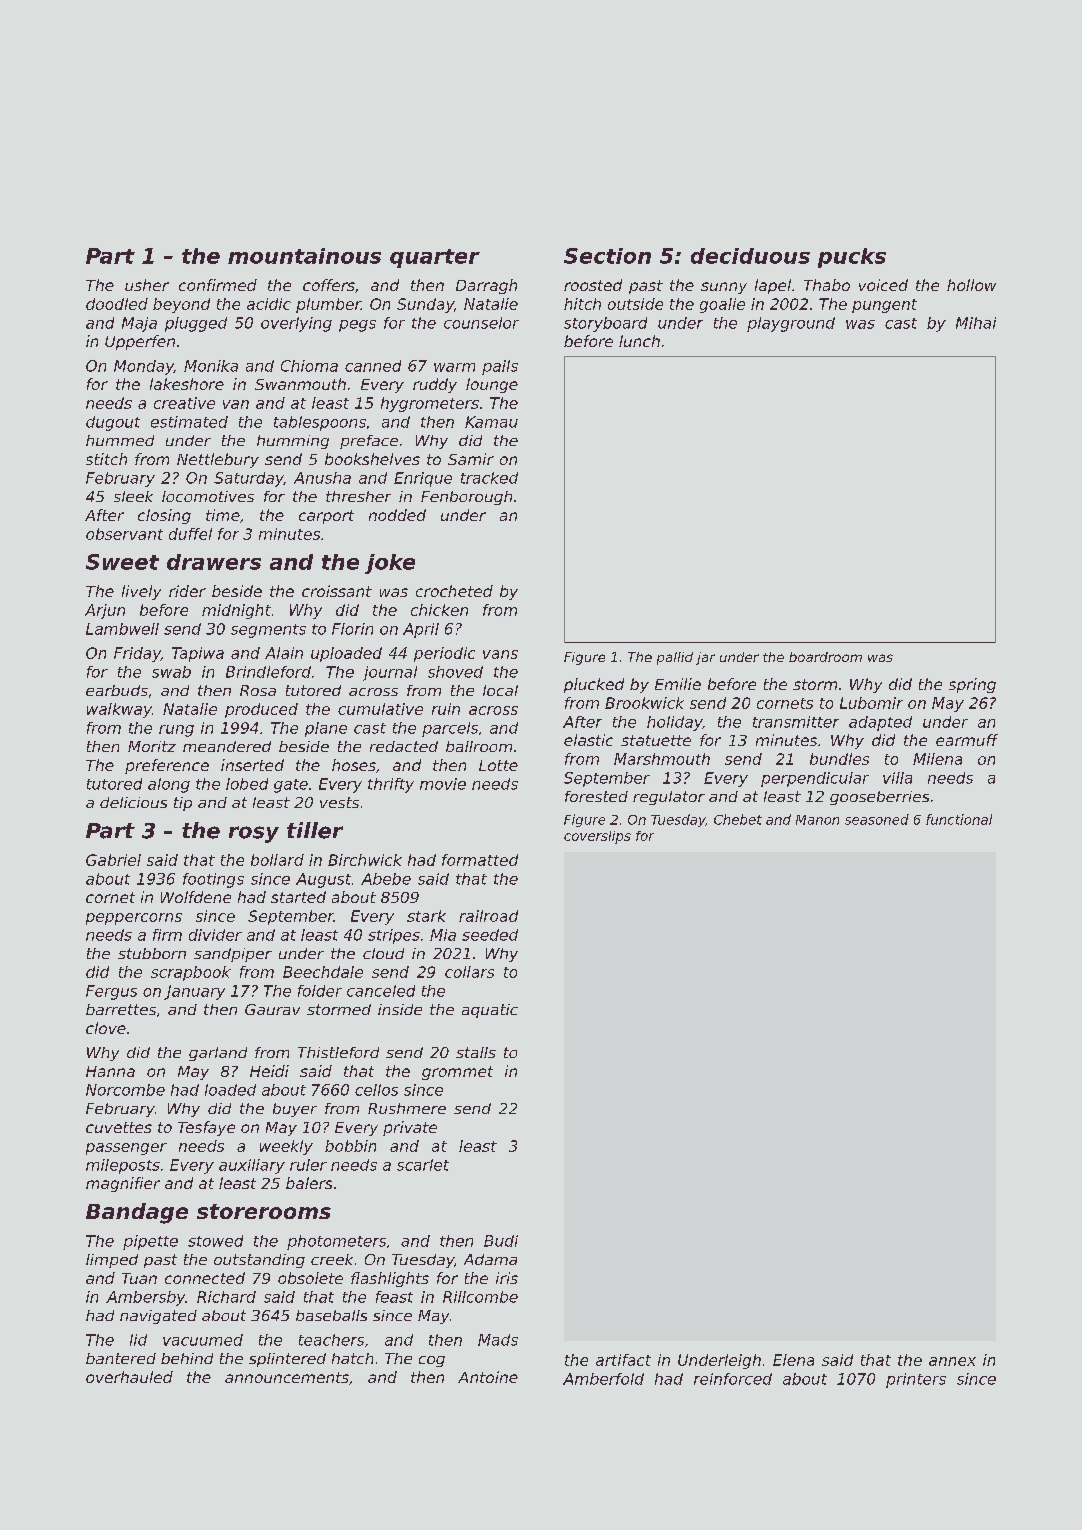  What do you see at coordinates (750, 256) in the screenshot?
I see `deciduous` at bounding box center [750, 256].
